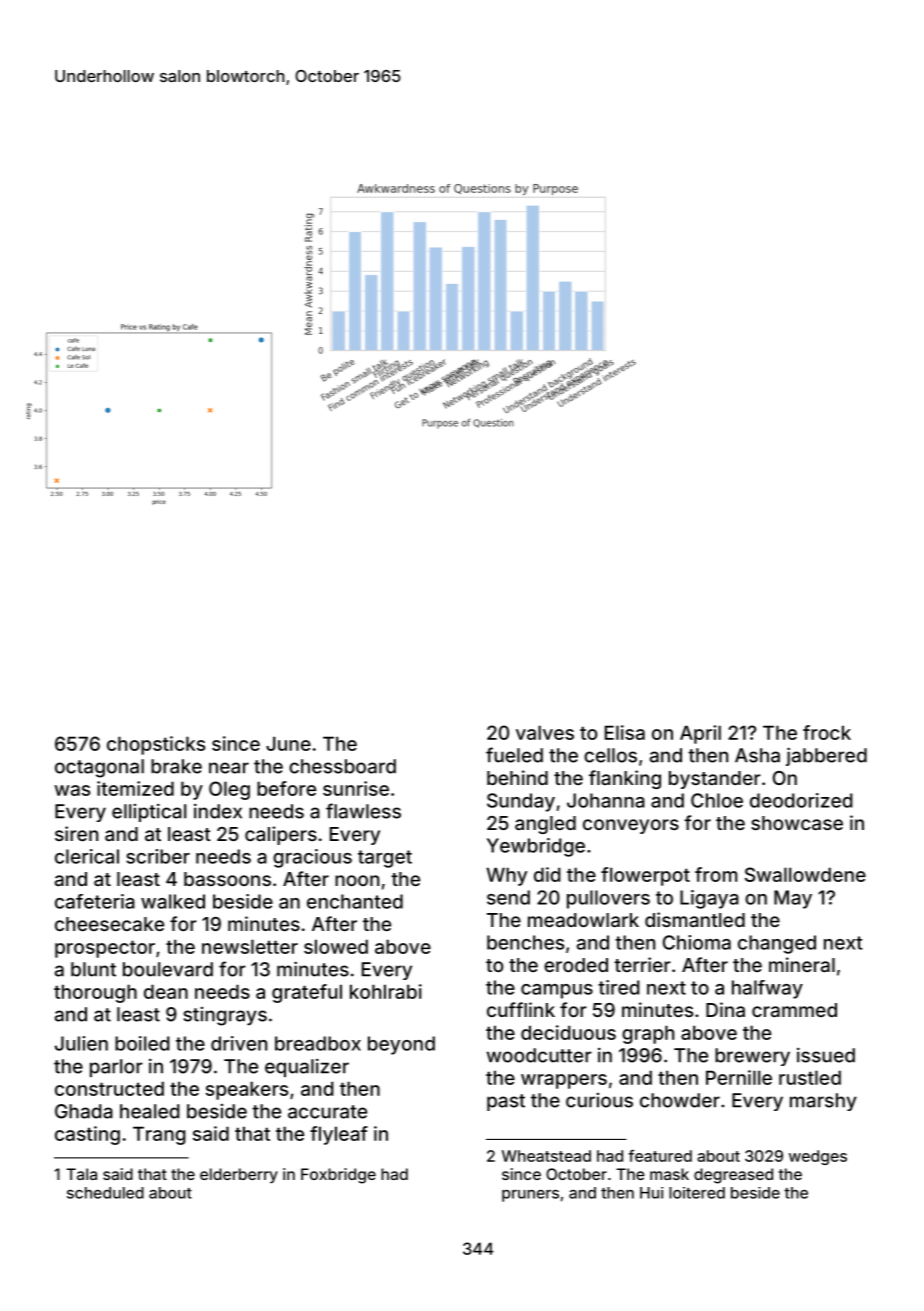 This image has width=924, height=1311. I want to click on scheduled, so click(105, 1193).
